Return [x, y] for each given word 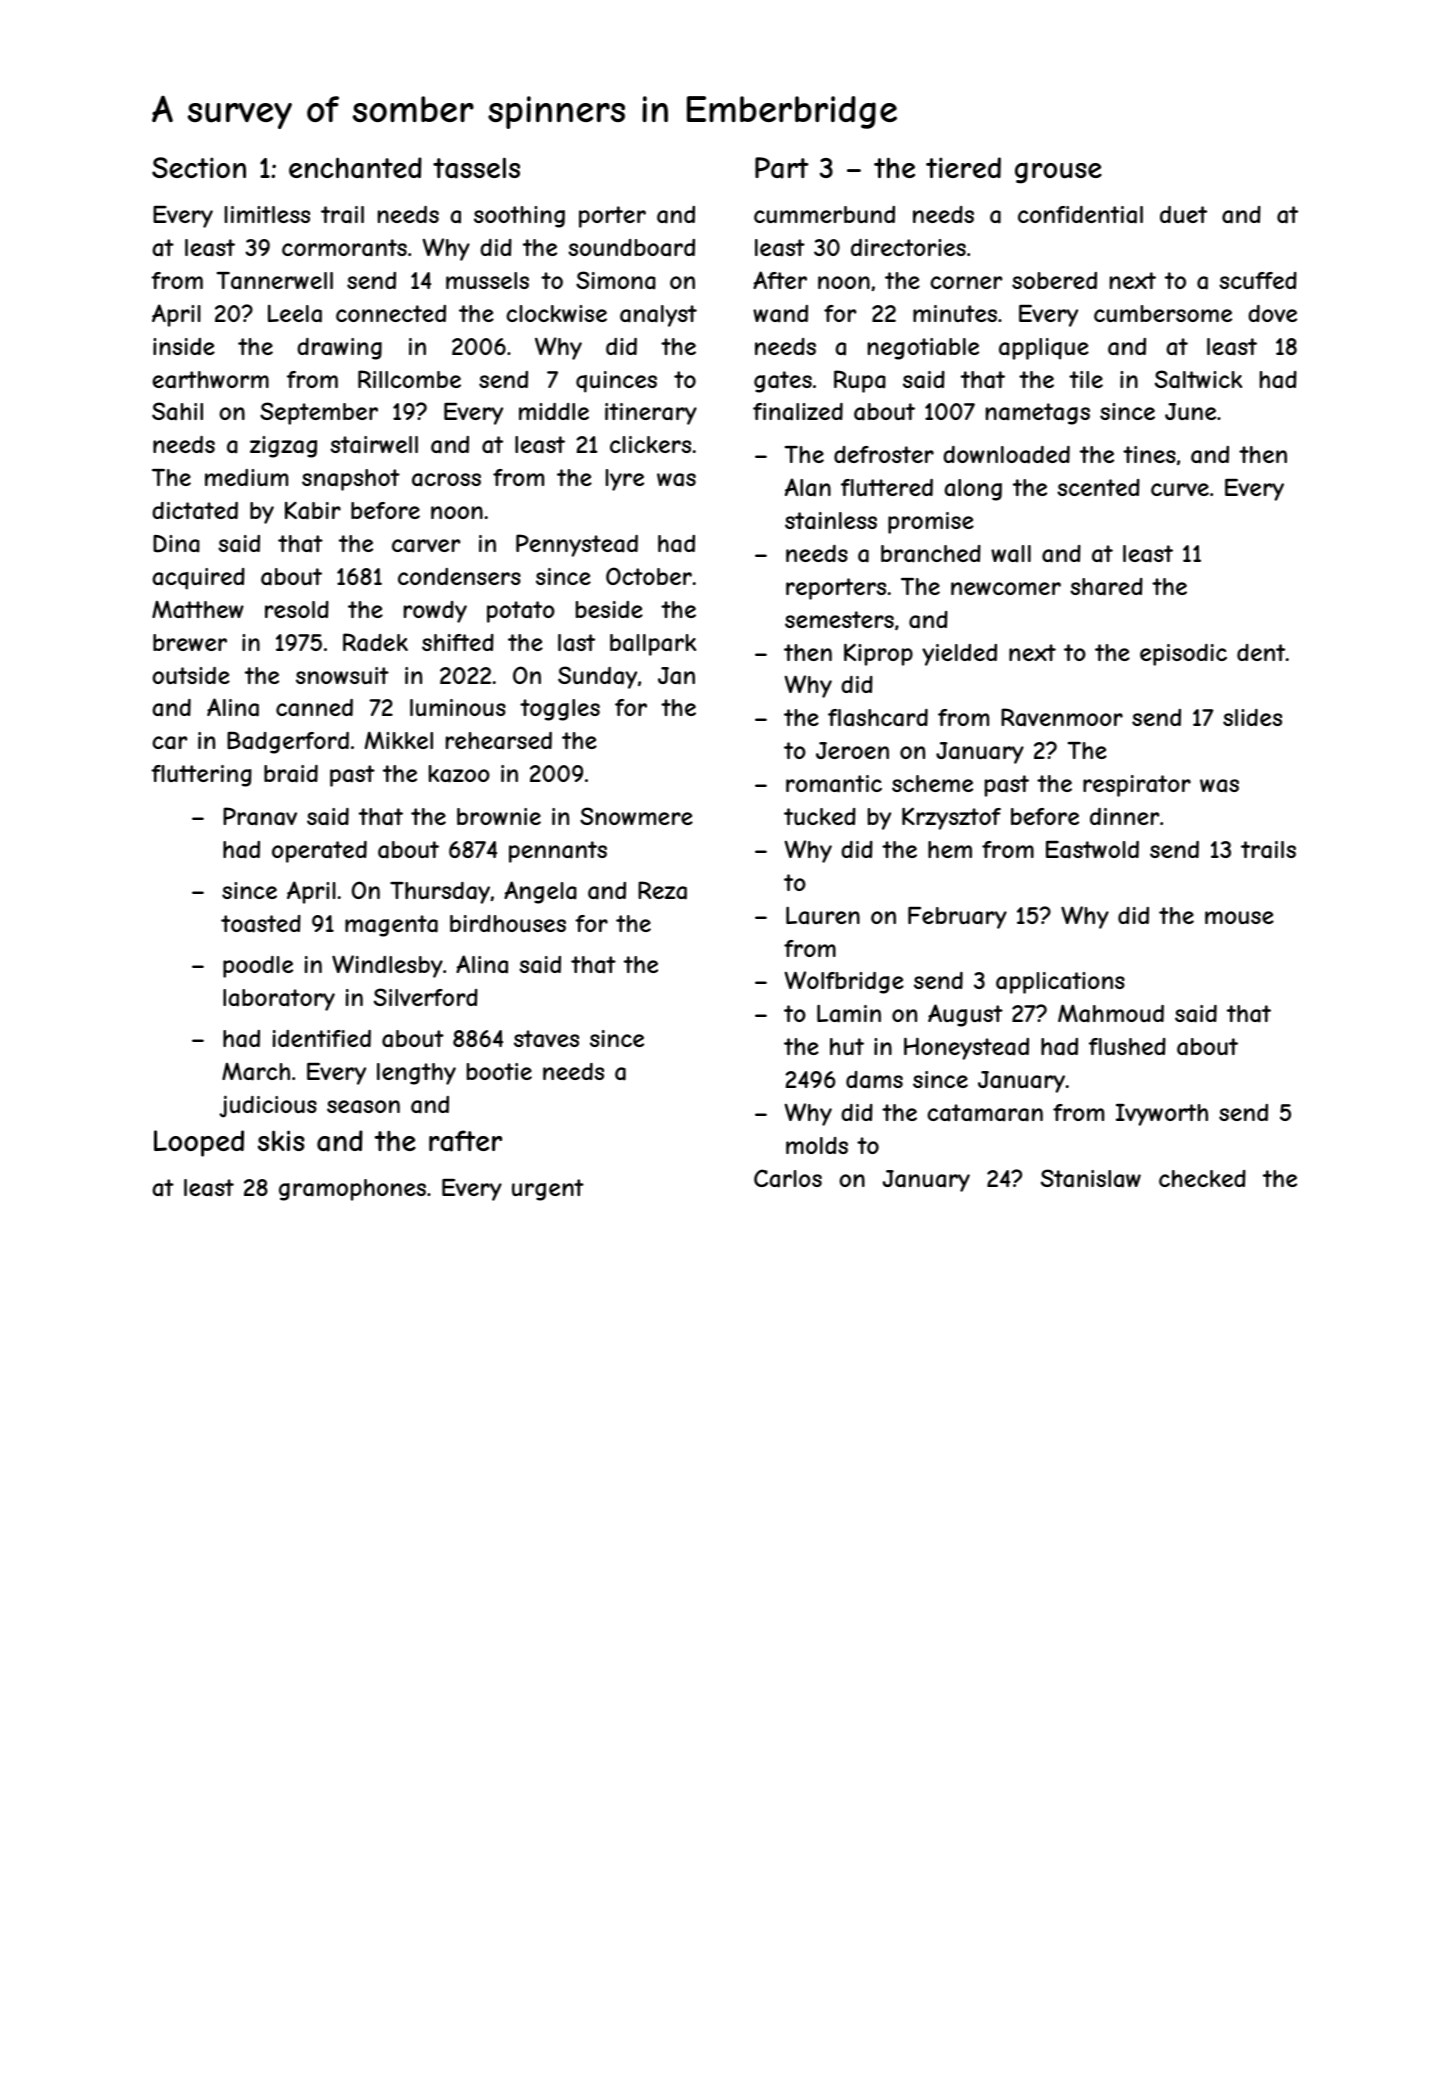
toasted [261, 924]
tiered [963, 167]
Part [782, 168]
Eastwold [1092, 850]
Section [199, 167]
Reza [662, 890]
